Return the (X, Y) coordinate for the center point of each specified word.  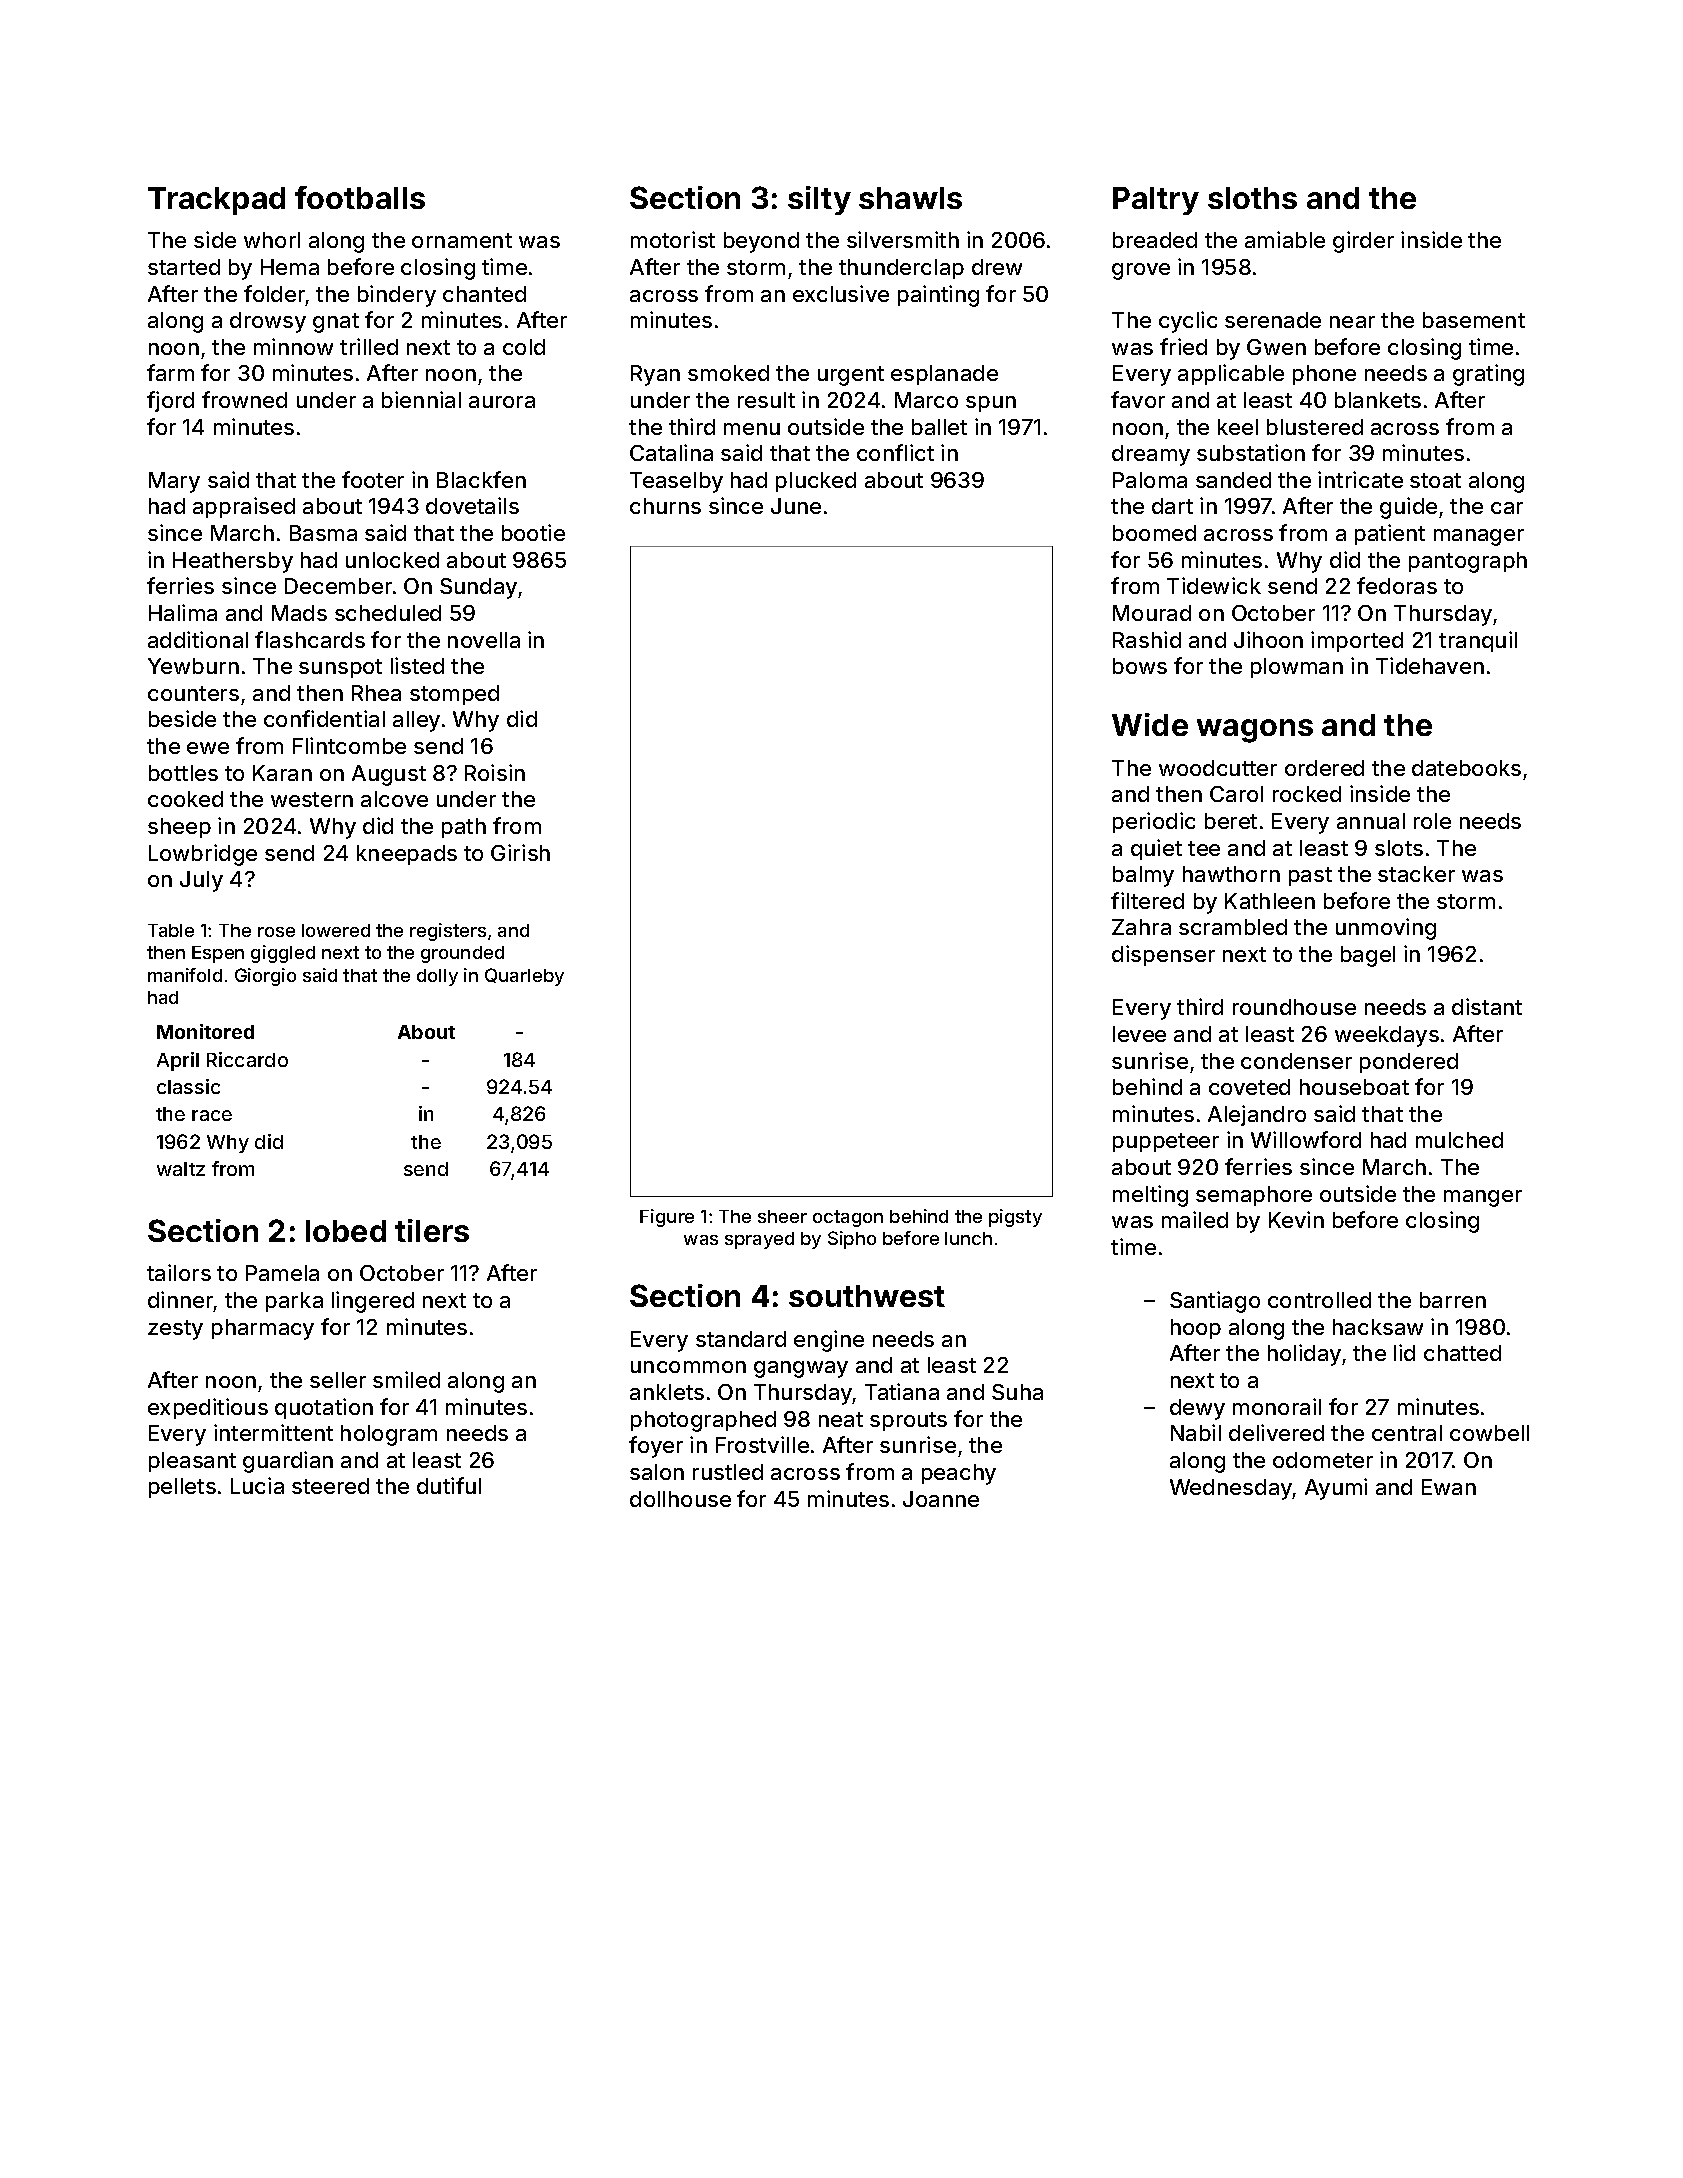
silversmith (903, 239)
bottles (183, 773)
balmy (1143, 876)
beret (1231, 821)
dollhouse (680, 1499)
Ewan (1449, 1487)
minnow (293, 346)
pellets (182, 1488)
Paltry (1156, 201)
